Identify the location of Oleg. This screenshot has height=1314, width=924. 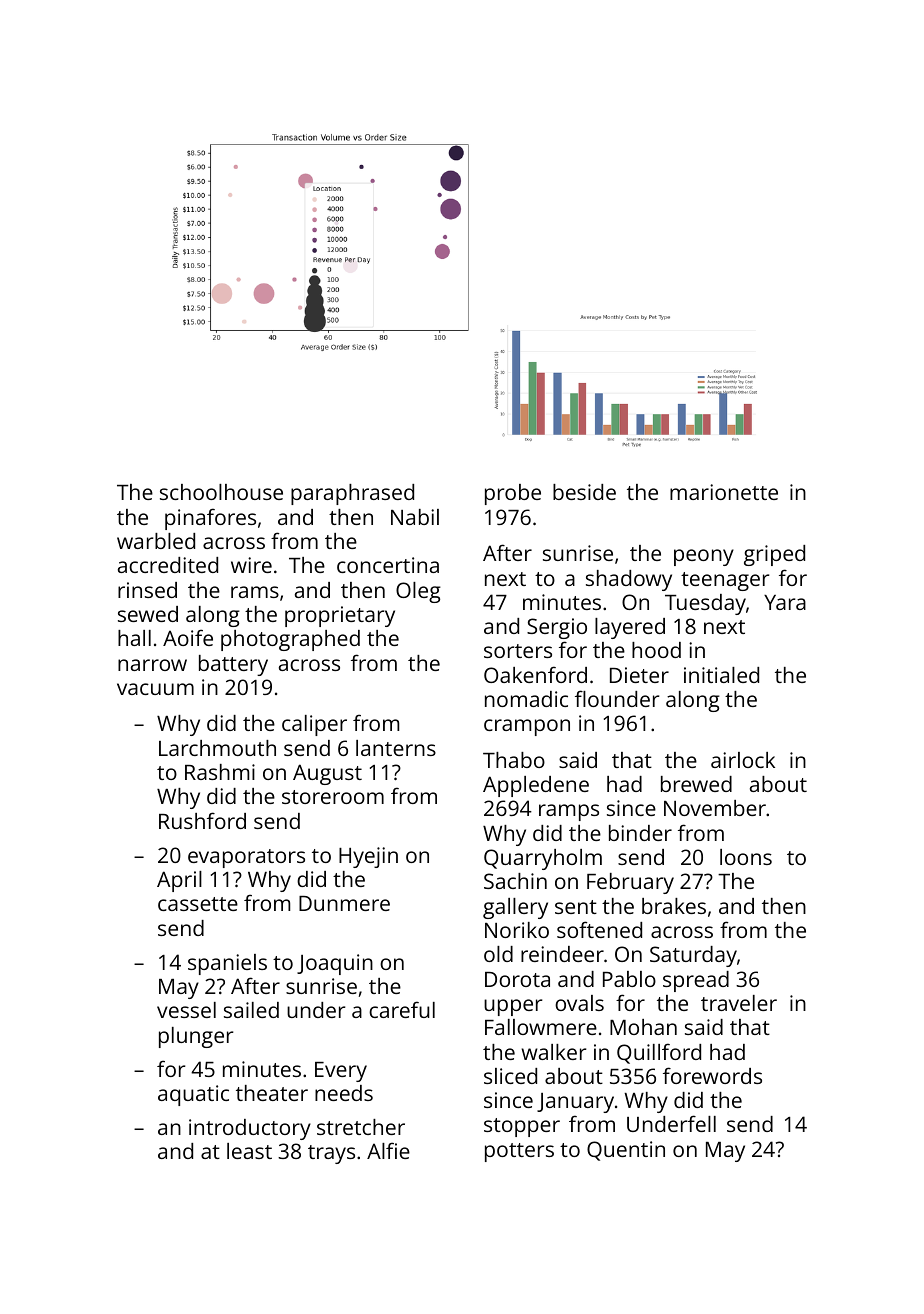
(418, 592).
